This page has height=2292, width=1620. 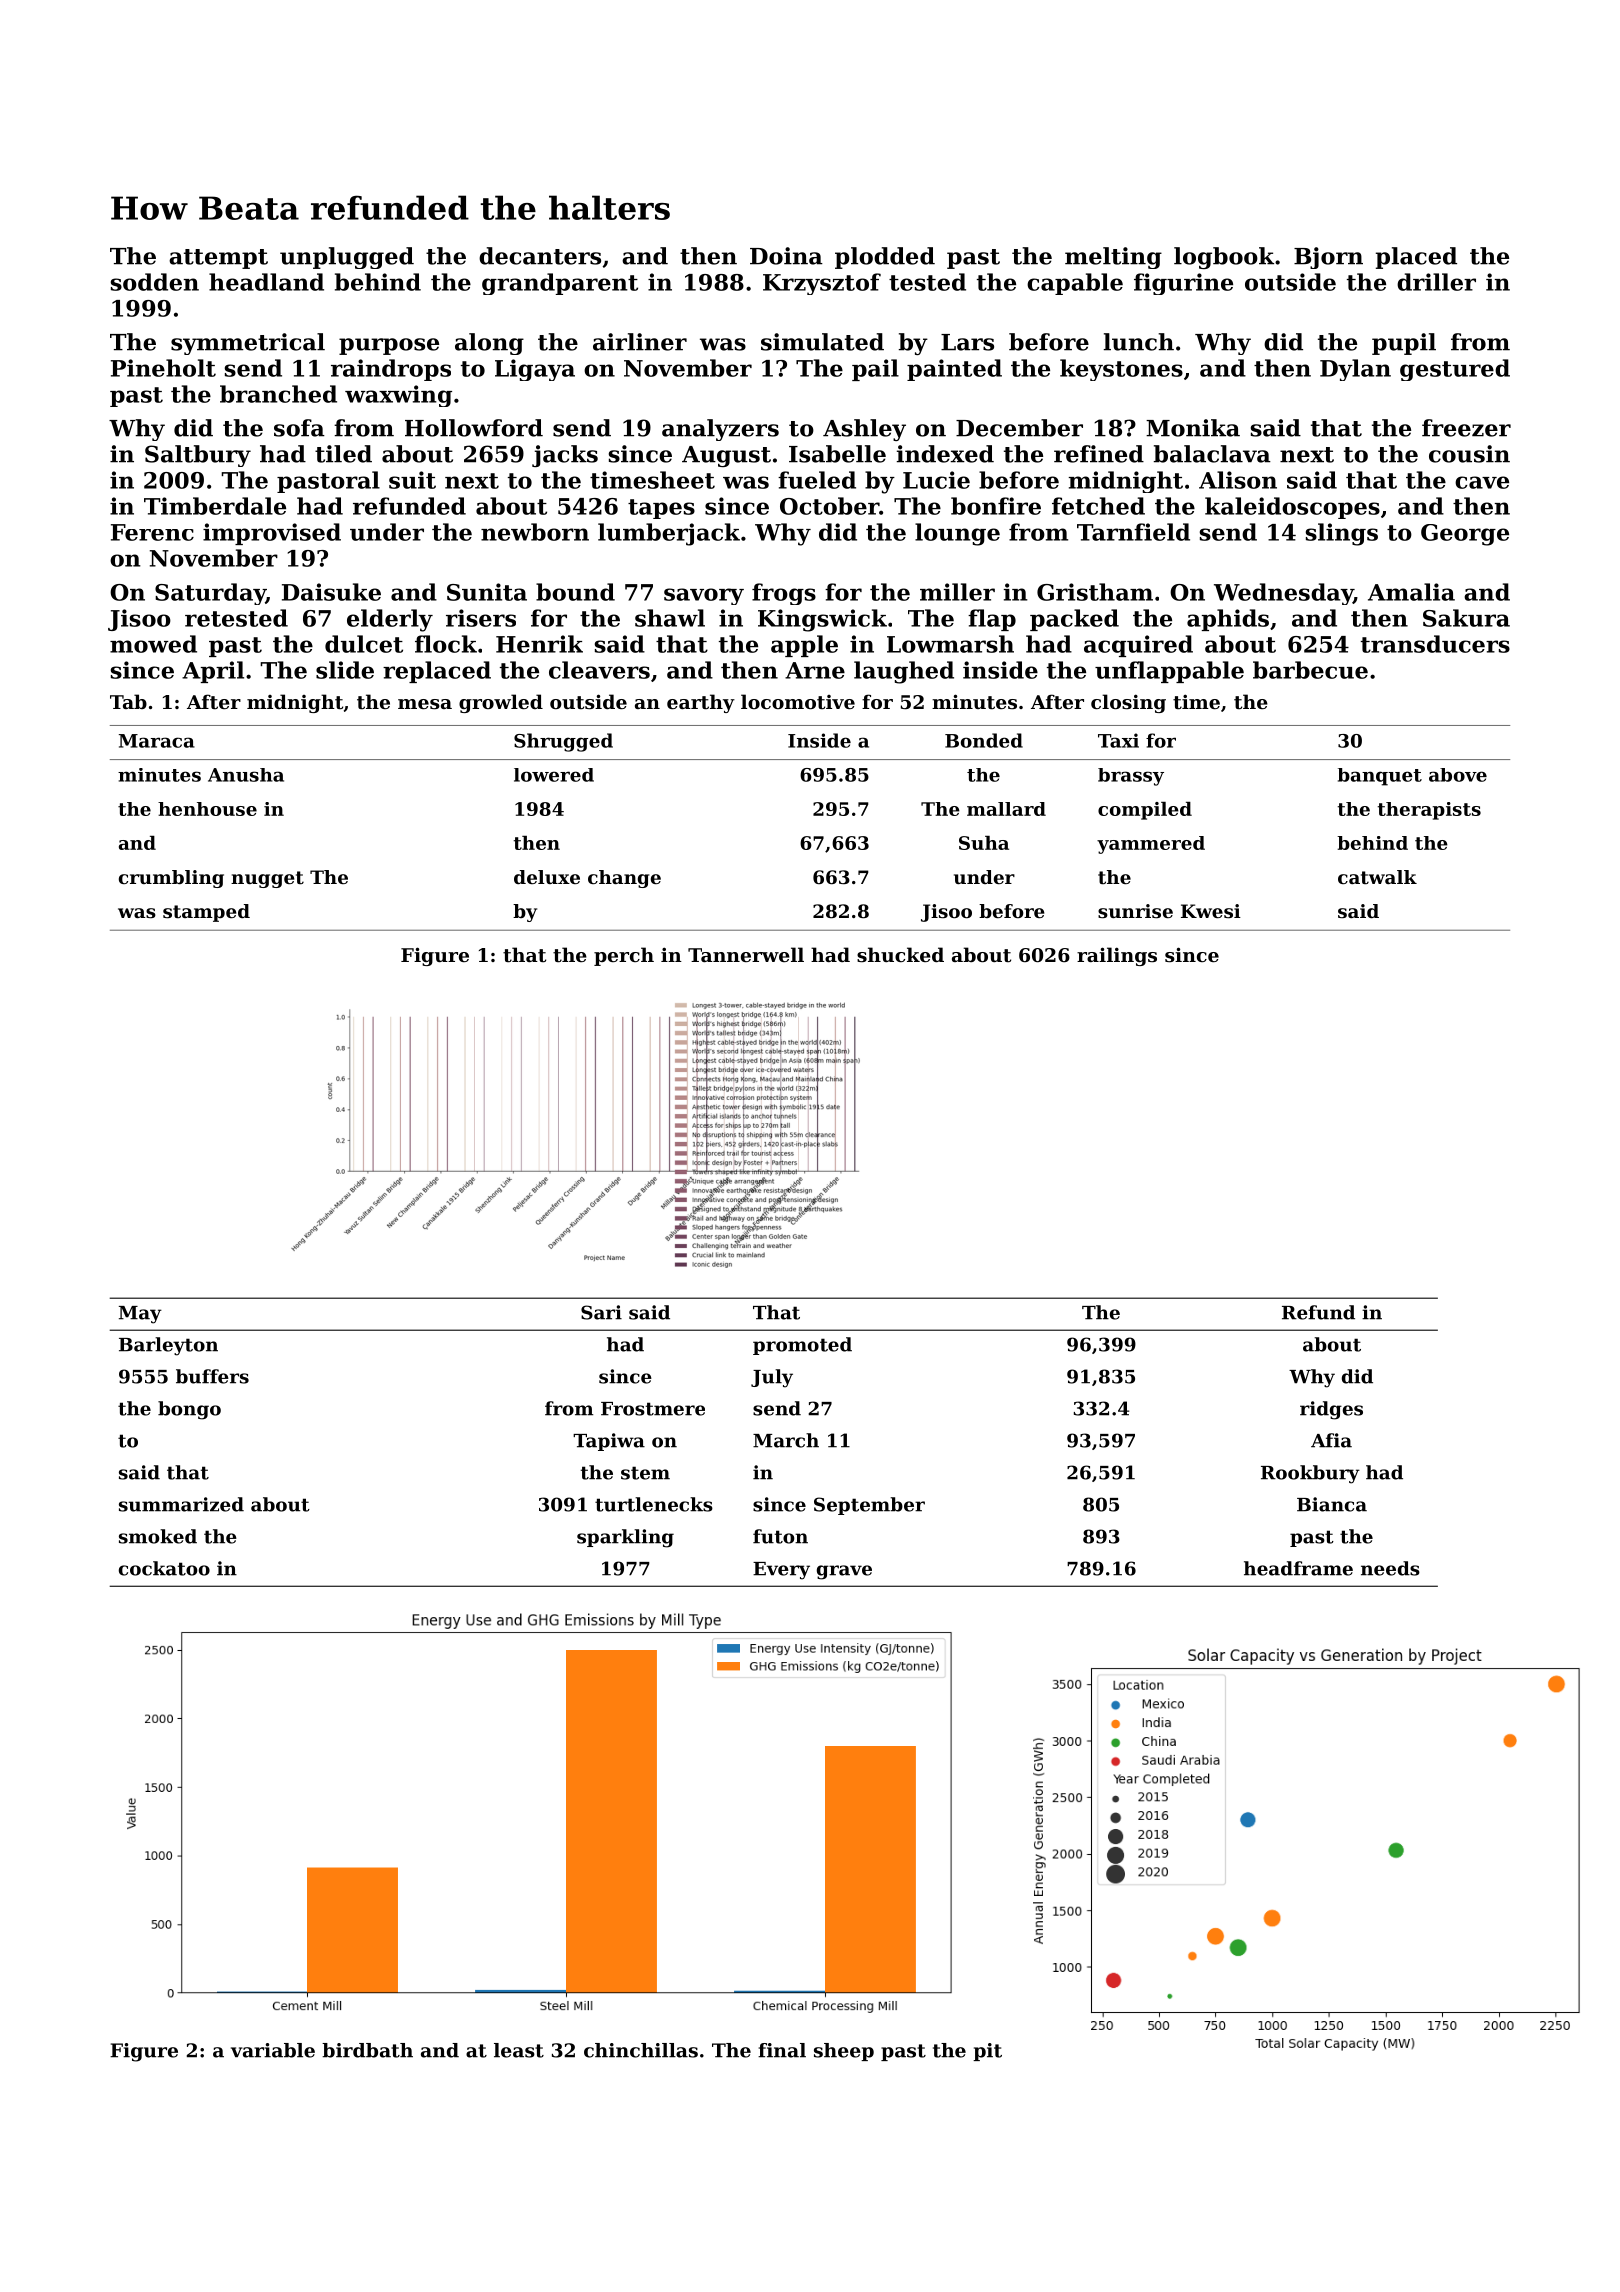 What do you see at coordinates (1298, 1568) in the page?
I see `headframe` at bounding box center [1298, 1568].
